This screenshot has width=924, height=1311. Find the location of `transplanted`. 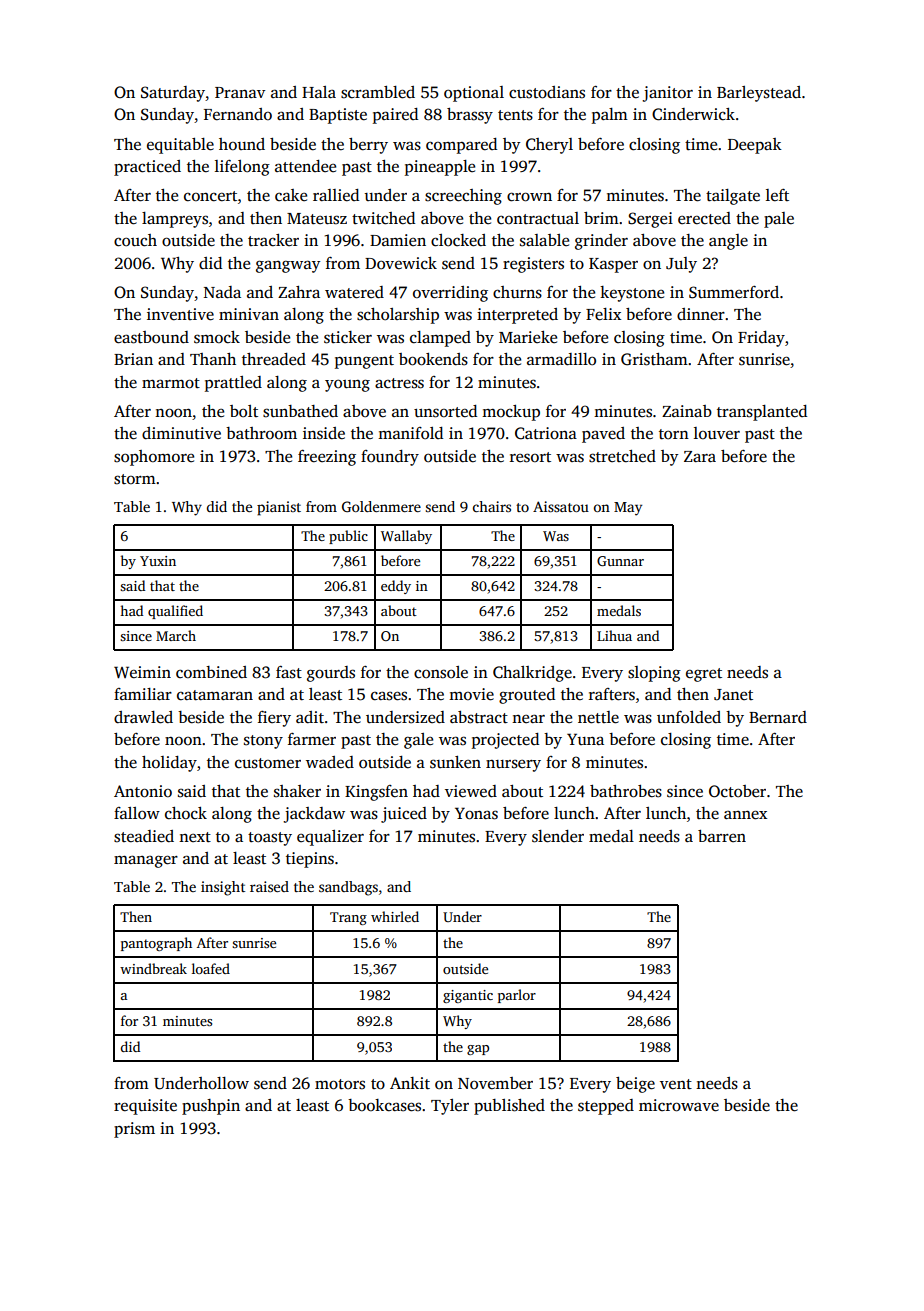

transplanted is located at coordinates (762, 413).
